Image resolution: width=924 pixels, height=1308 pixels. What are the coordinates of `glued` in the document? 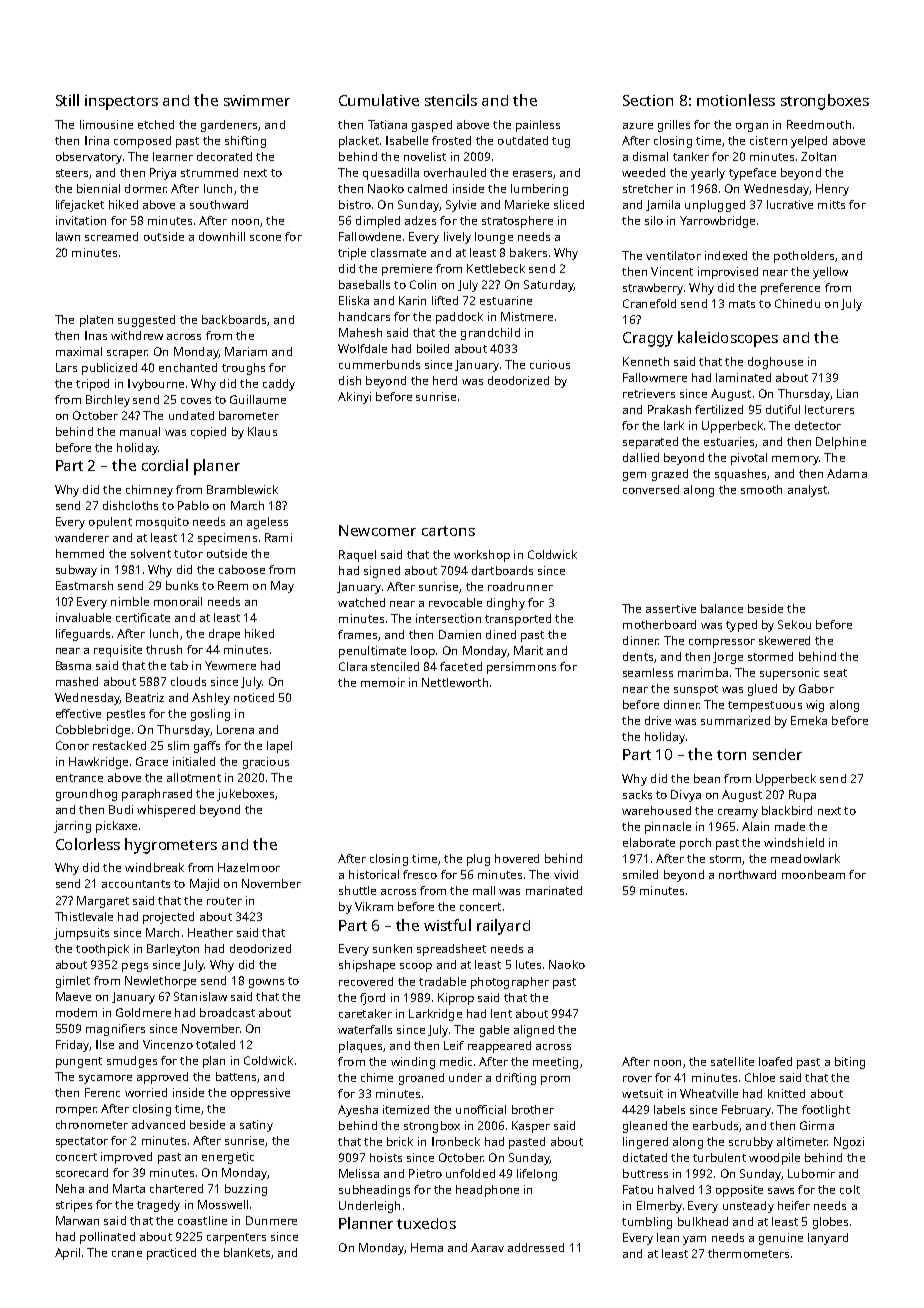 It's located at (762, 690).
